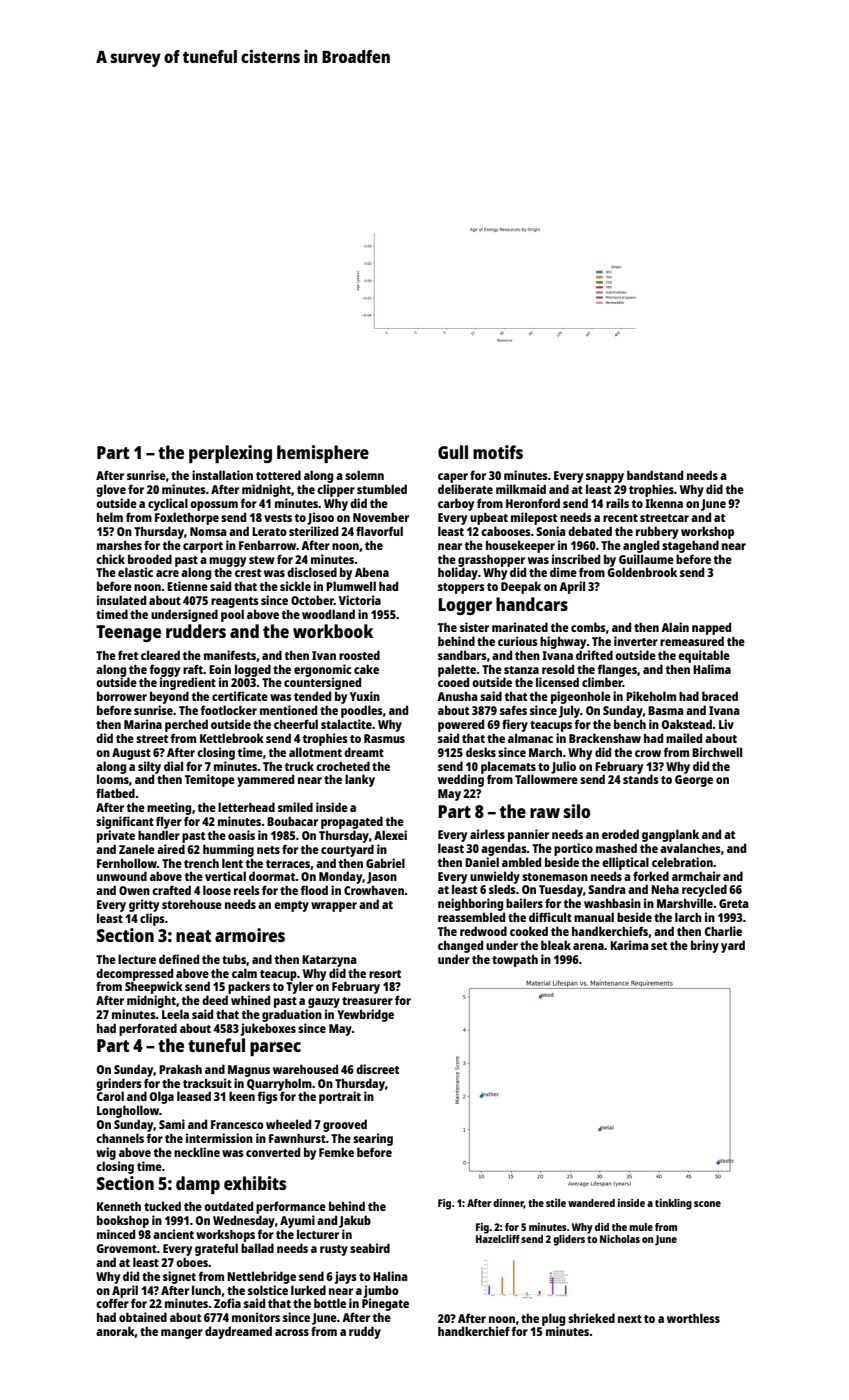  Describe the element at coordinates (655, 475) in the document. I see `bandstand` at that location.
